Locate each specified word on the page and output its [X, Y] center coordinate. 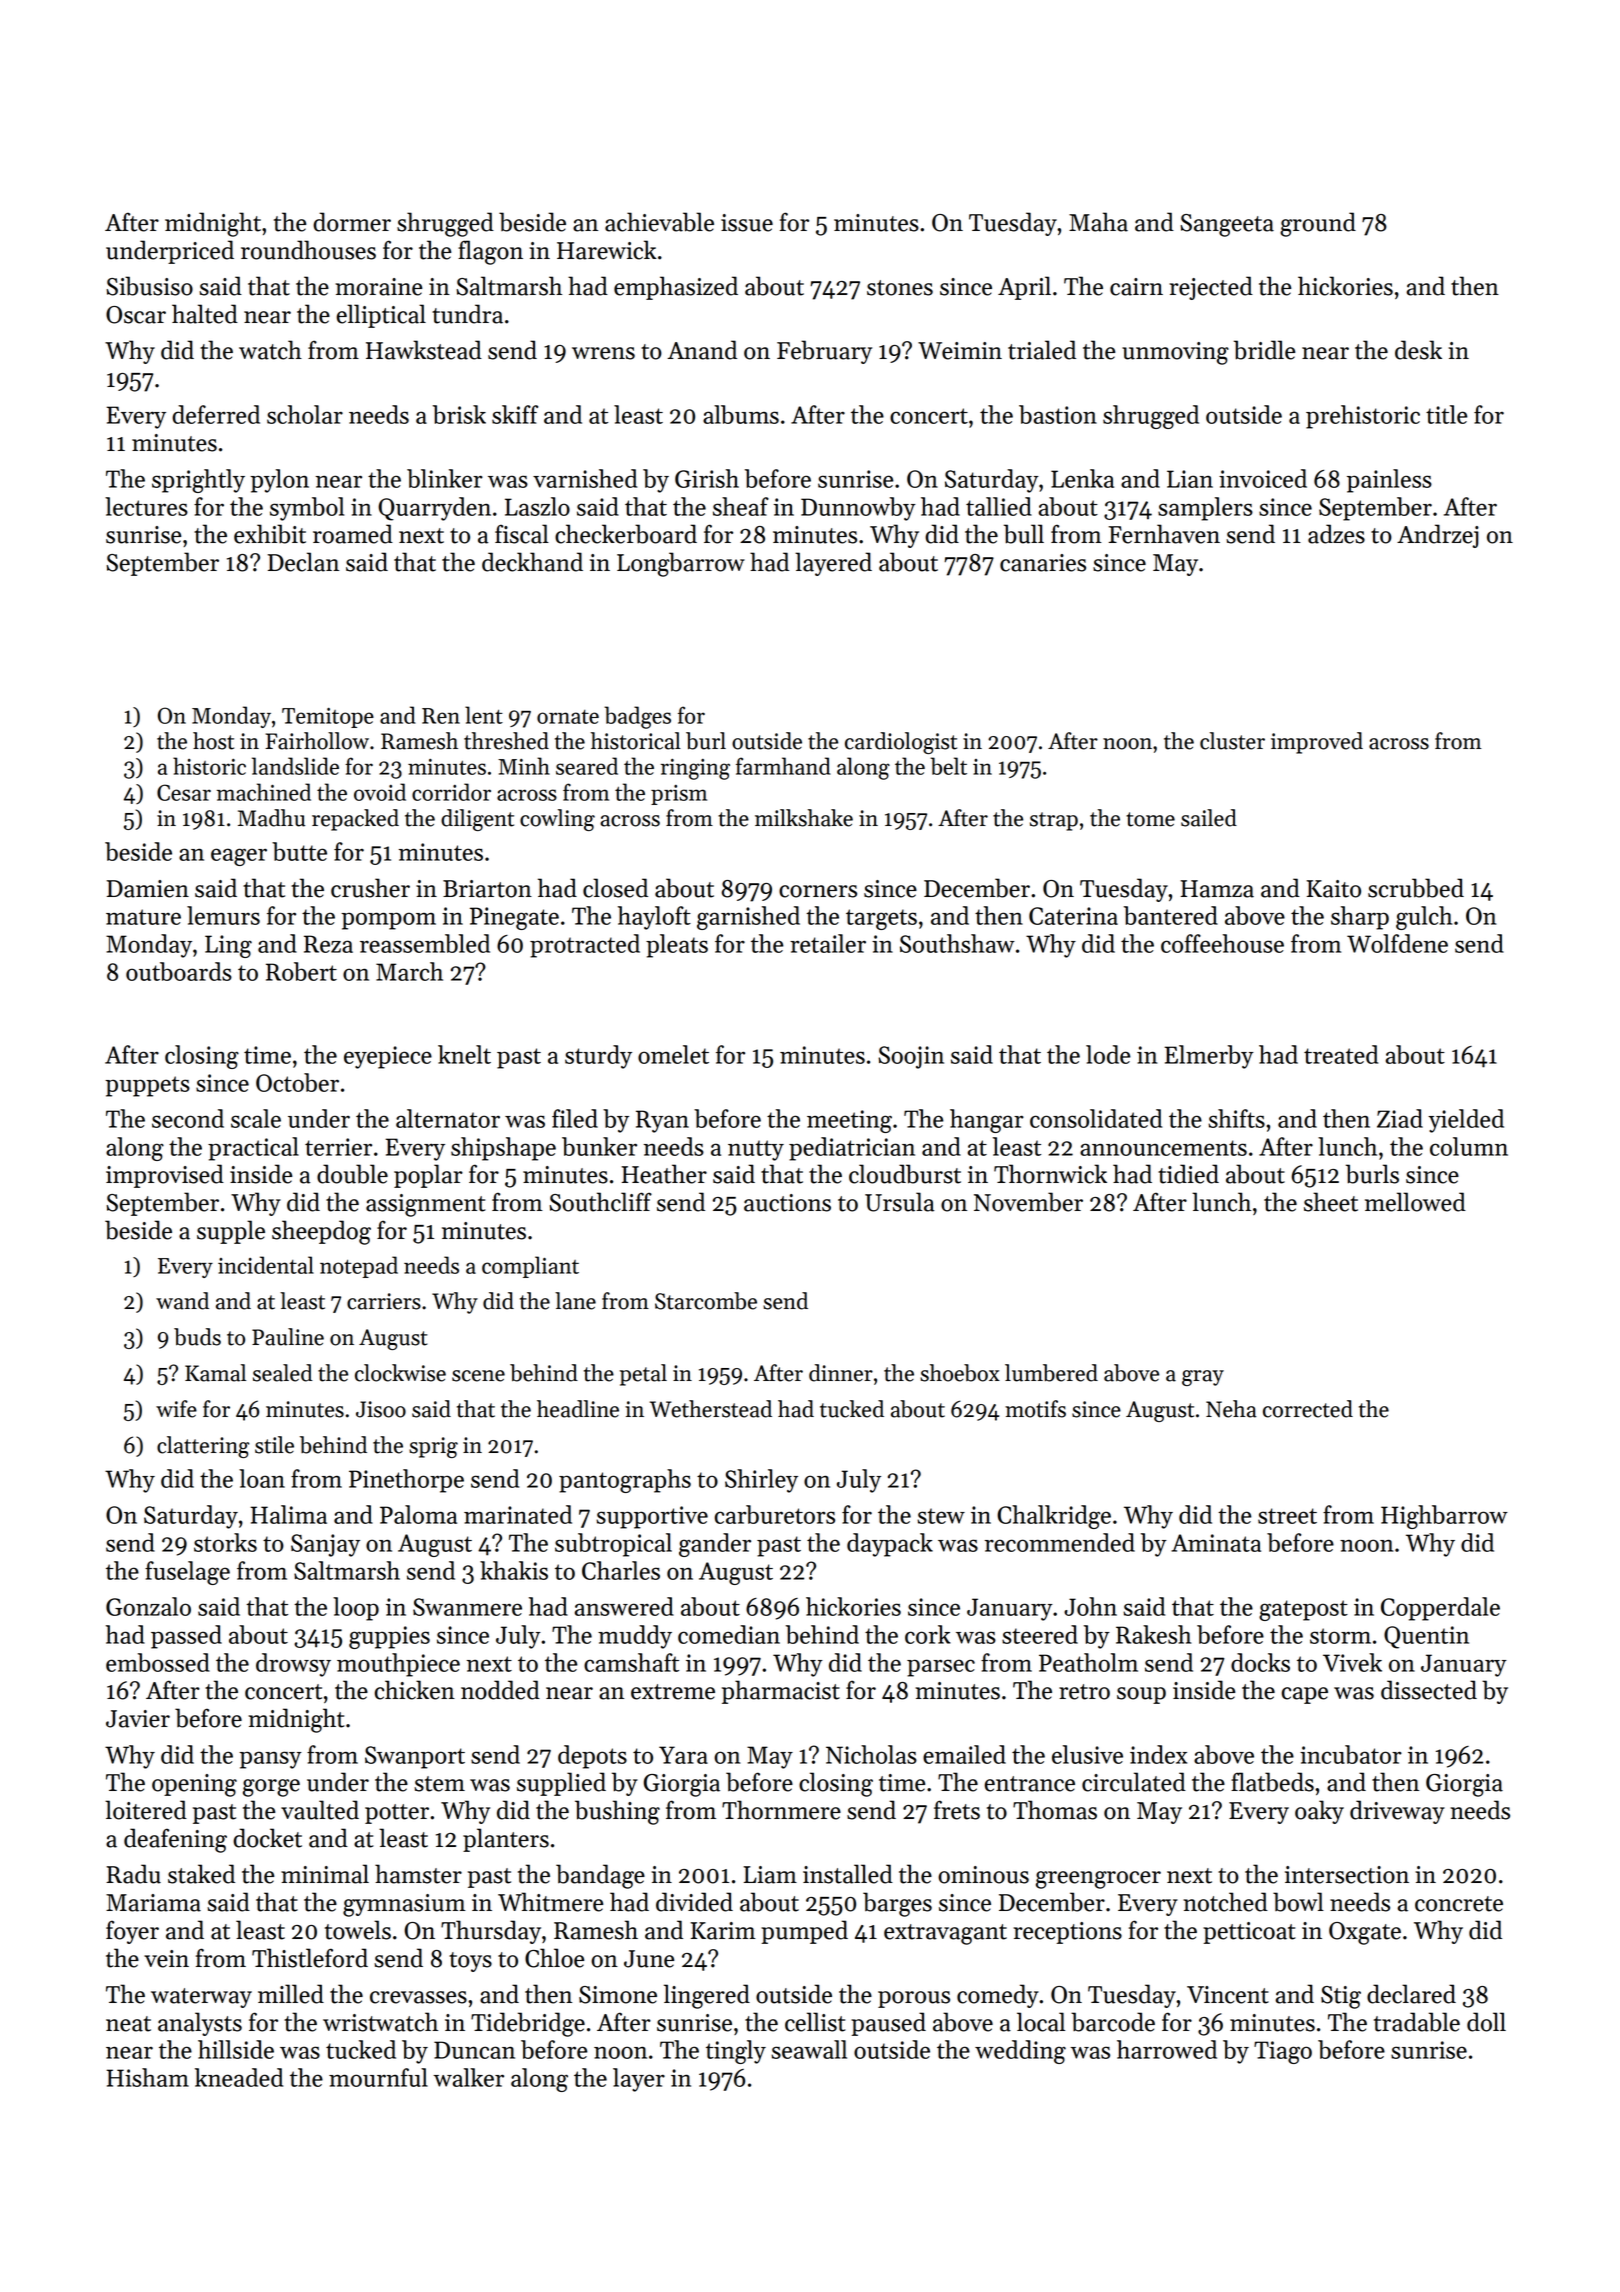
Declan [303, 562]
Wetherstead [711, 1409]
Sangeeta [1227, 225]
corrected [1308, 1409]
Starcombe [706, 1301]
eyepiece [388, 1057]
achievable [659, 222]
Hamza [1217, 889]
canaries [1043, 563]
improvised [165, 1176]
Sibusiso [150, 286]
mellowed [1415, 1202]
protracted [585, 946]
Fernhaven [1164, 534]
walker [468, 2077]
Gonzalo [148, 1606]
